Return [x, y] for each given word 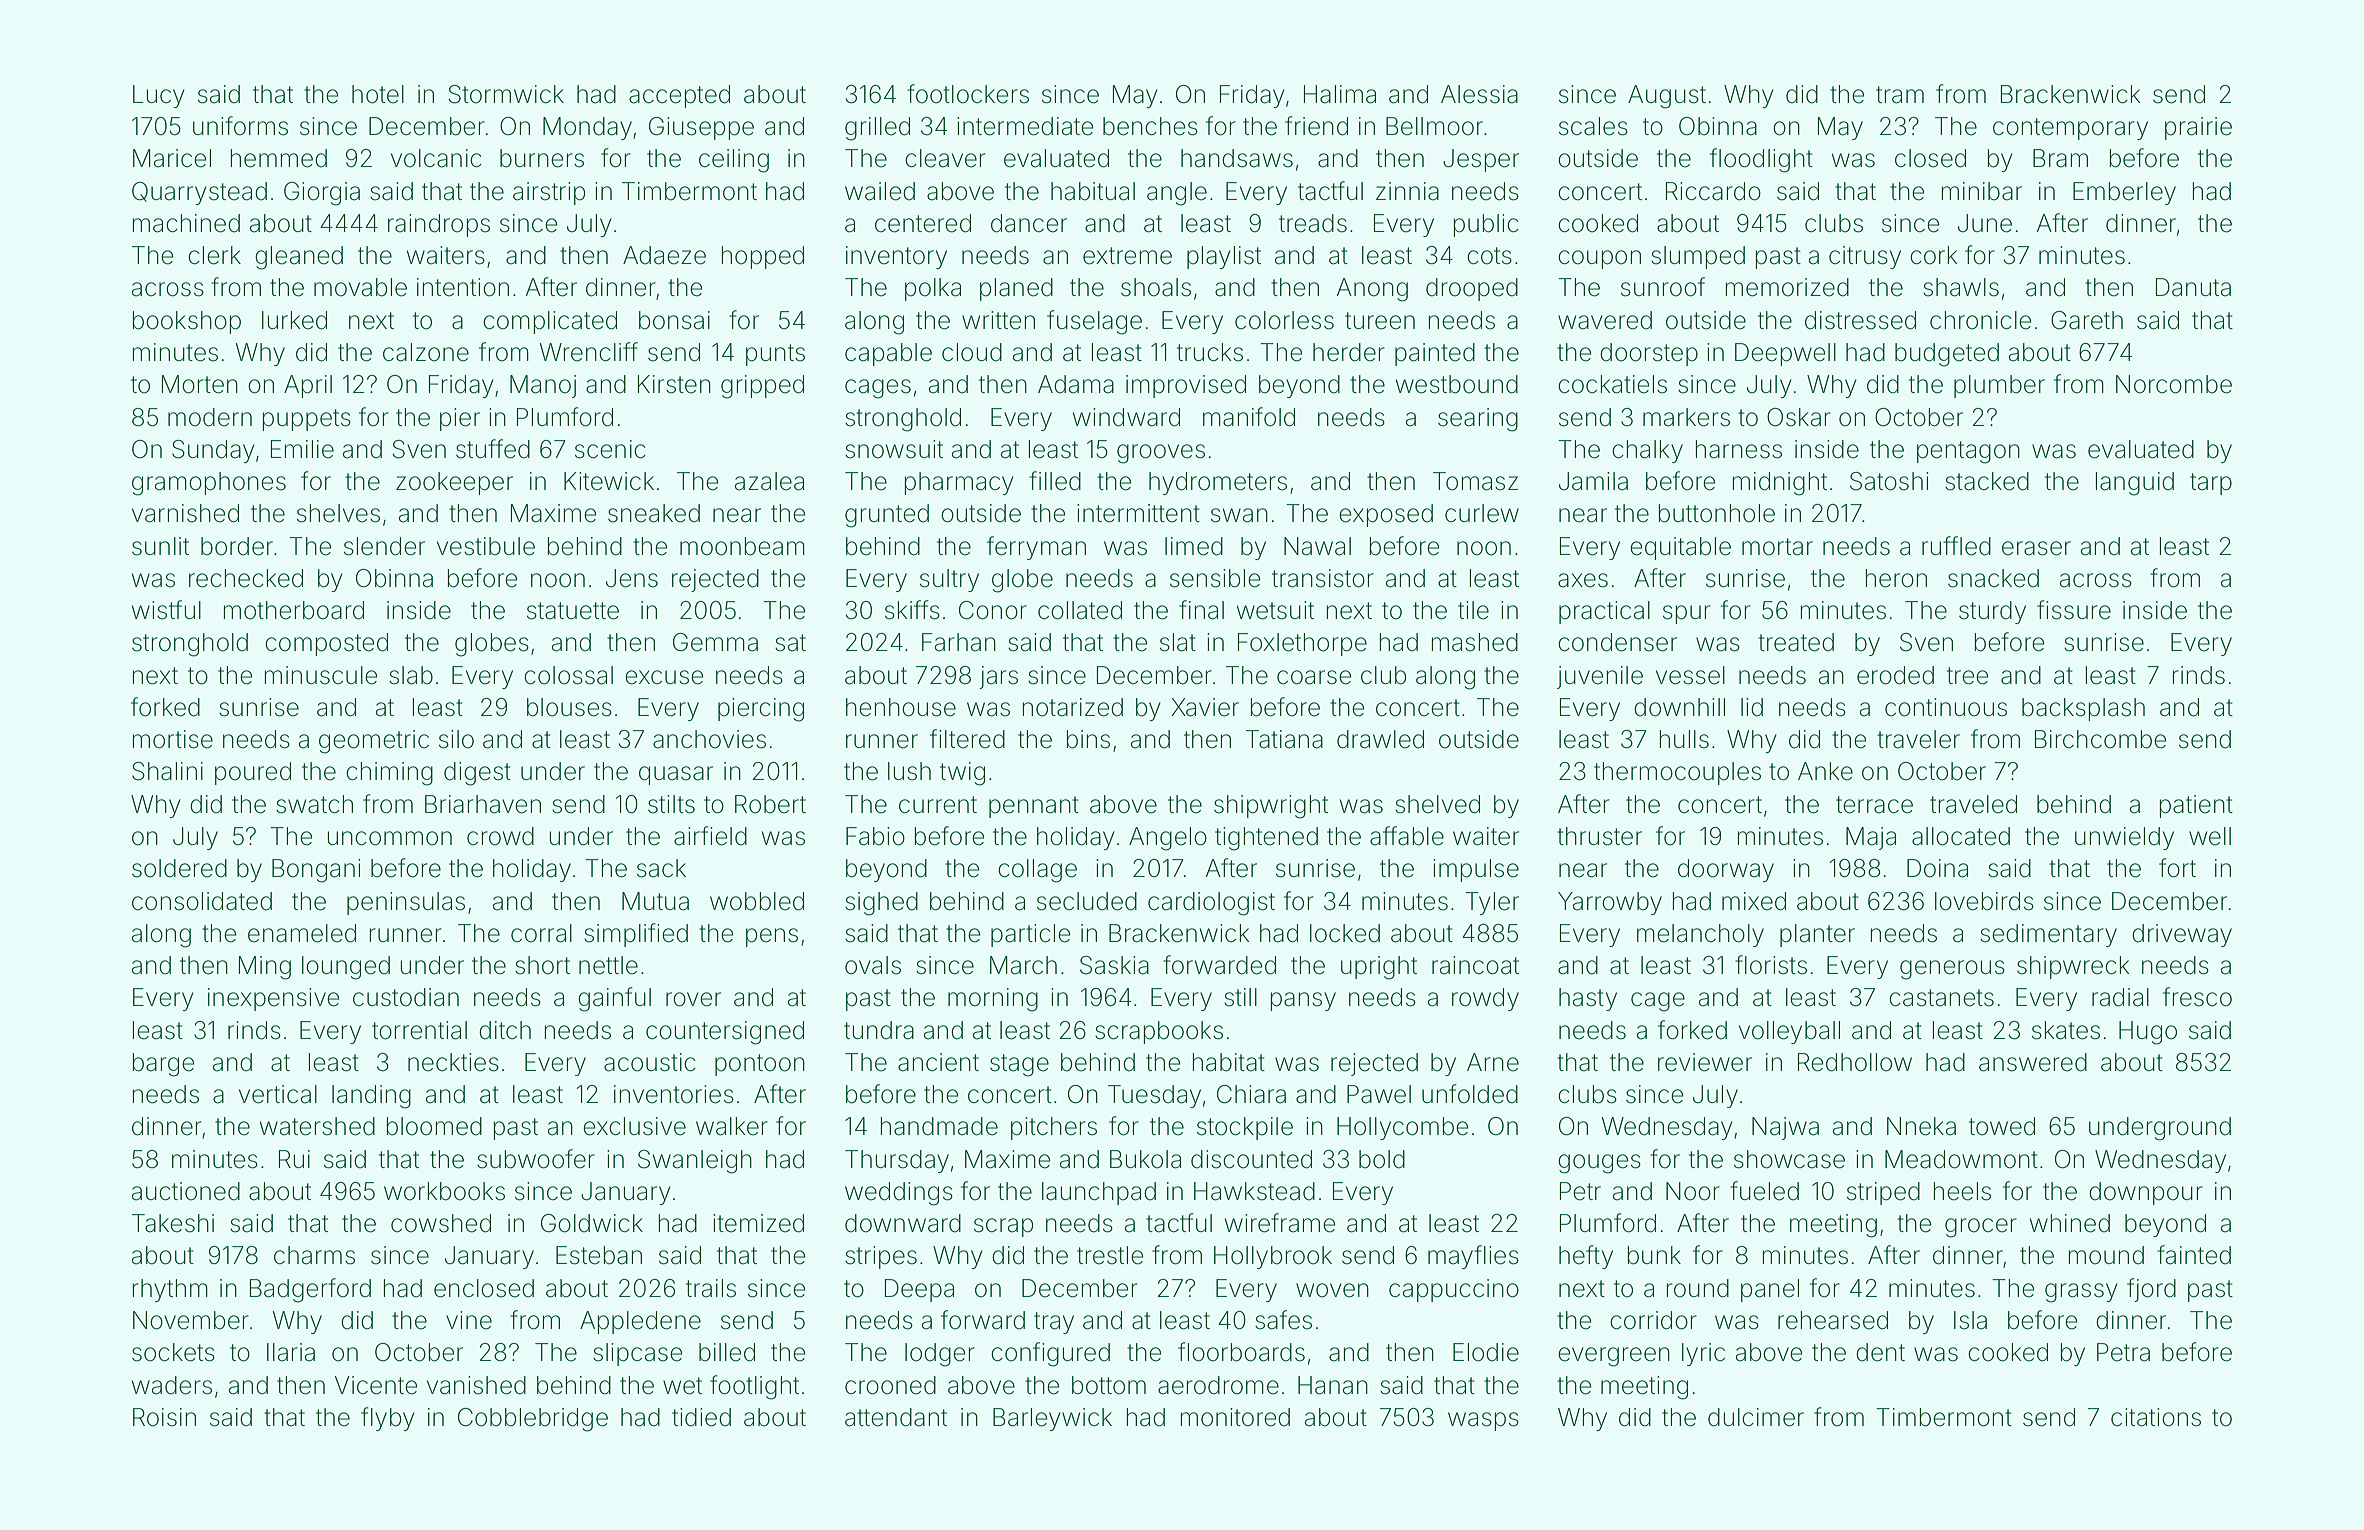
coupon [1599, 259]
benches [1150, 126]
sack [661, 868]
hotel [378, 94]
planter [1817, 935]
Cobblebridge [533, 1420]
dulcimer [1756, 1417]
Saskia [1114, 965]
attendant [896, 1417]
